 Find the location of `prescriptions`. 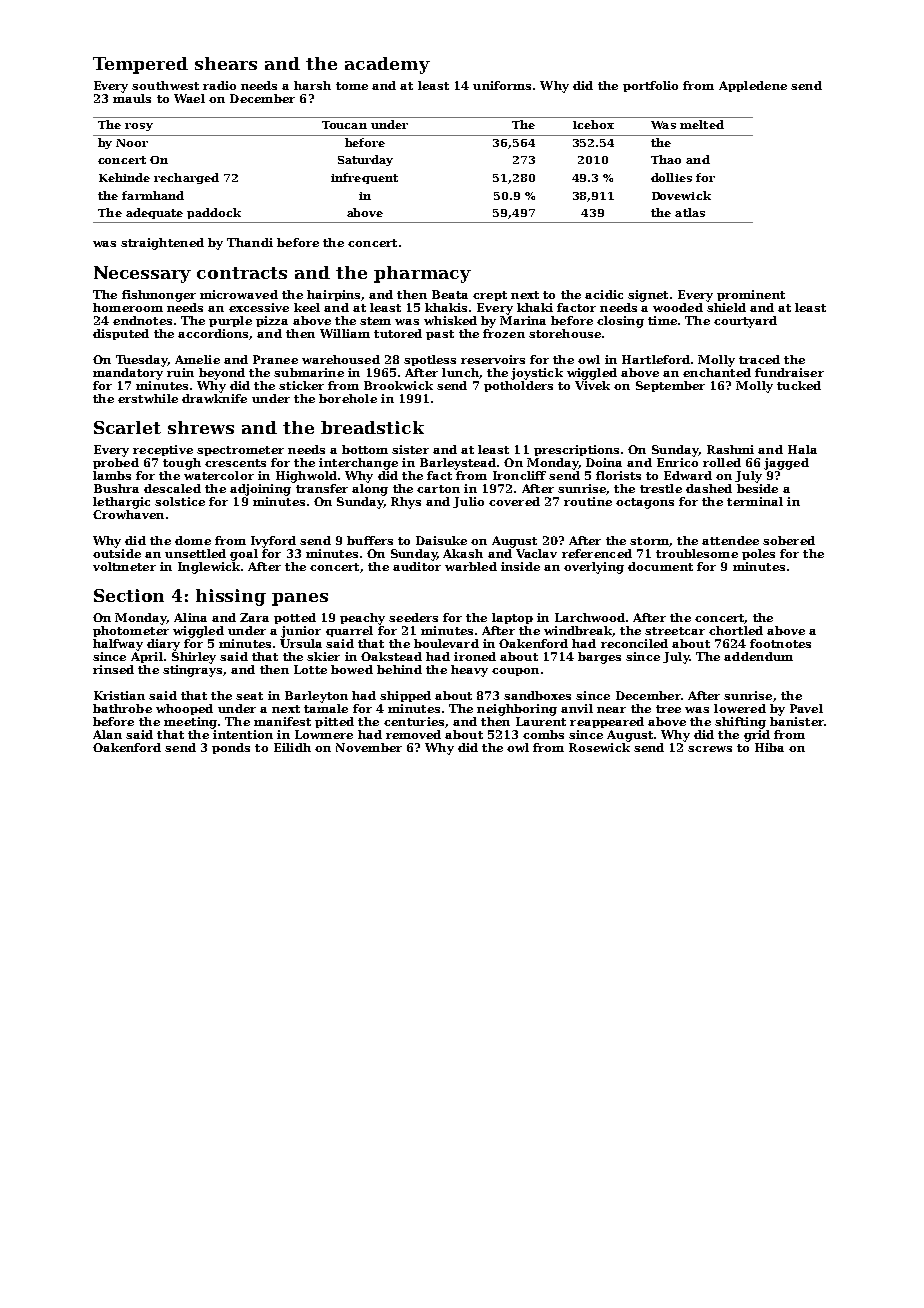

prescriptions is located at coordinates (576, 450).
